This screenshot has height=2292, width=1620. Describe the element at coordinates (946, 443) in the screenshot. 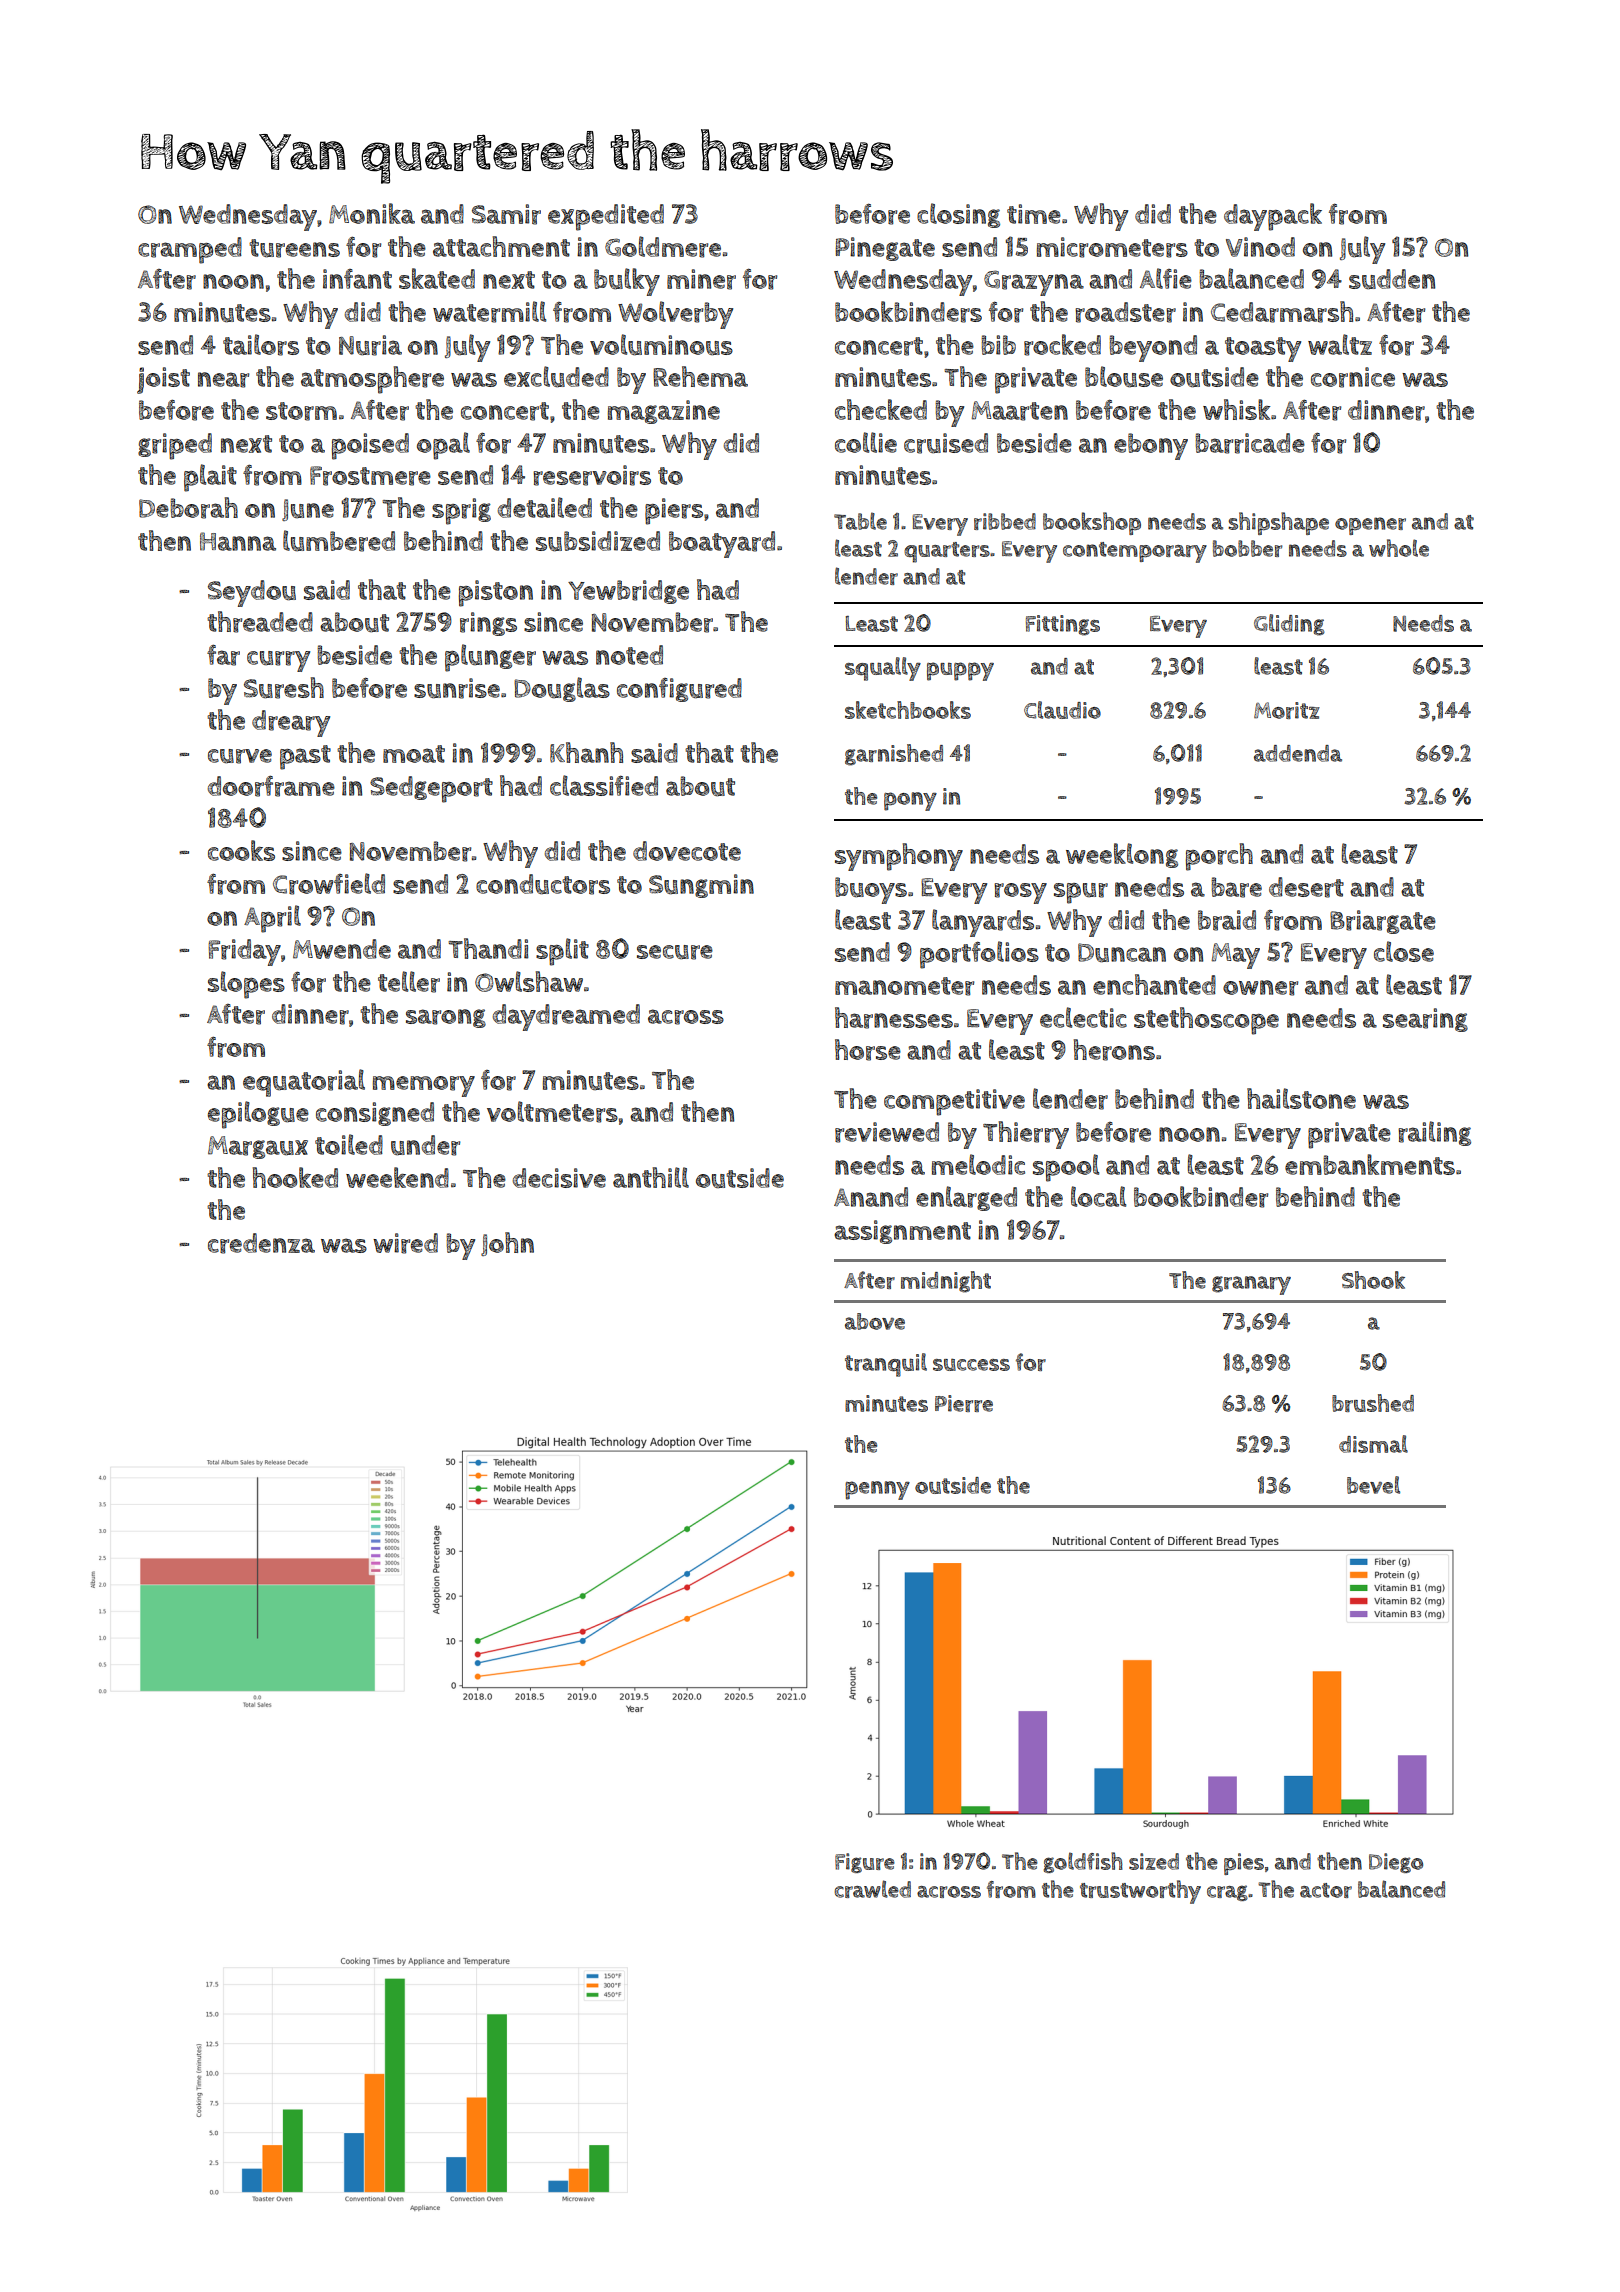

I see `cruised` at that location.
